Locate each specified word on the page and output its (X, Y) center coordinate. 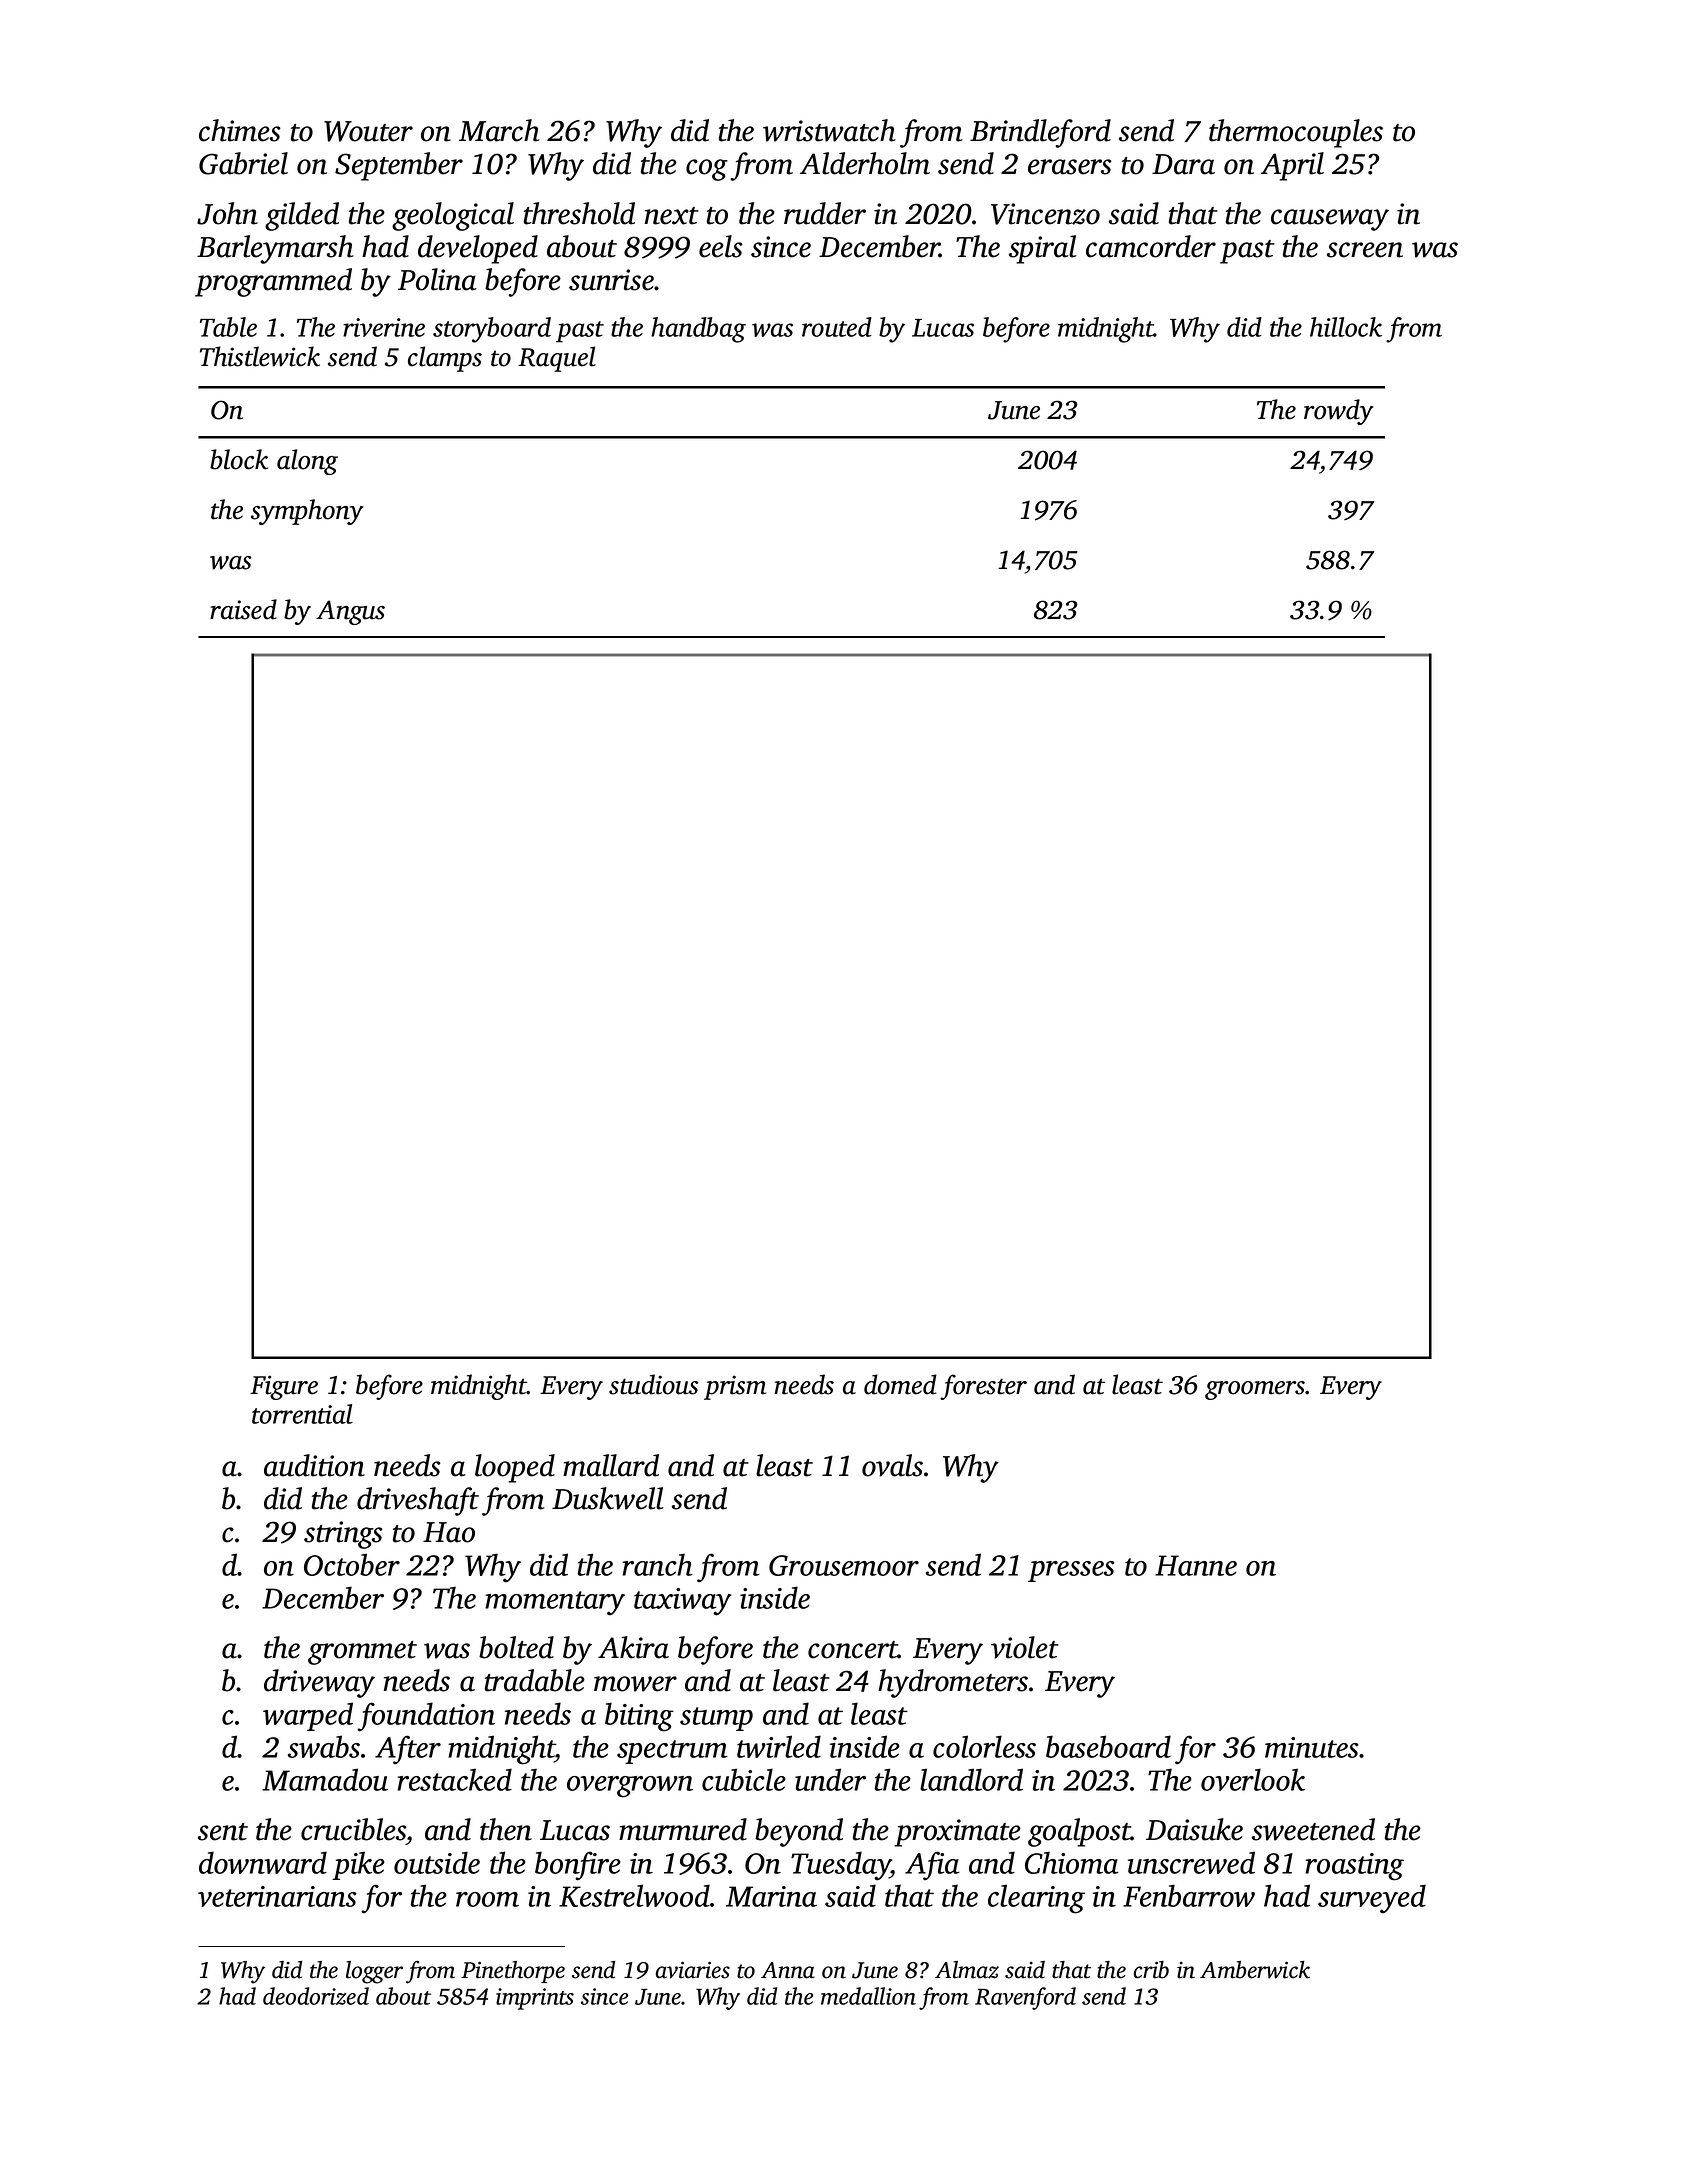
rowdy (1338, 412)
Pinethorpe (513, 1972)
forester (983, 1387)
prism (735, 1387)
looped (515, 1468)
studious (653, 1384)
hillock (1346, 327)
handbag (698, 330)
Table (228, 327)
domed (900, 1384)
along (307, 462)
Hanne (1196, 1565)
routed (837, 327)
